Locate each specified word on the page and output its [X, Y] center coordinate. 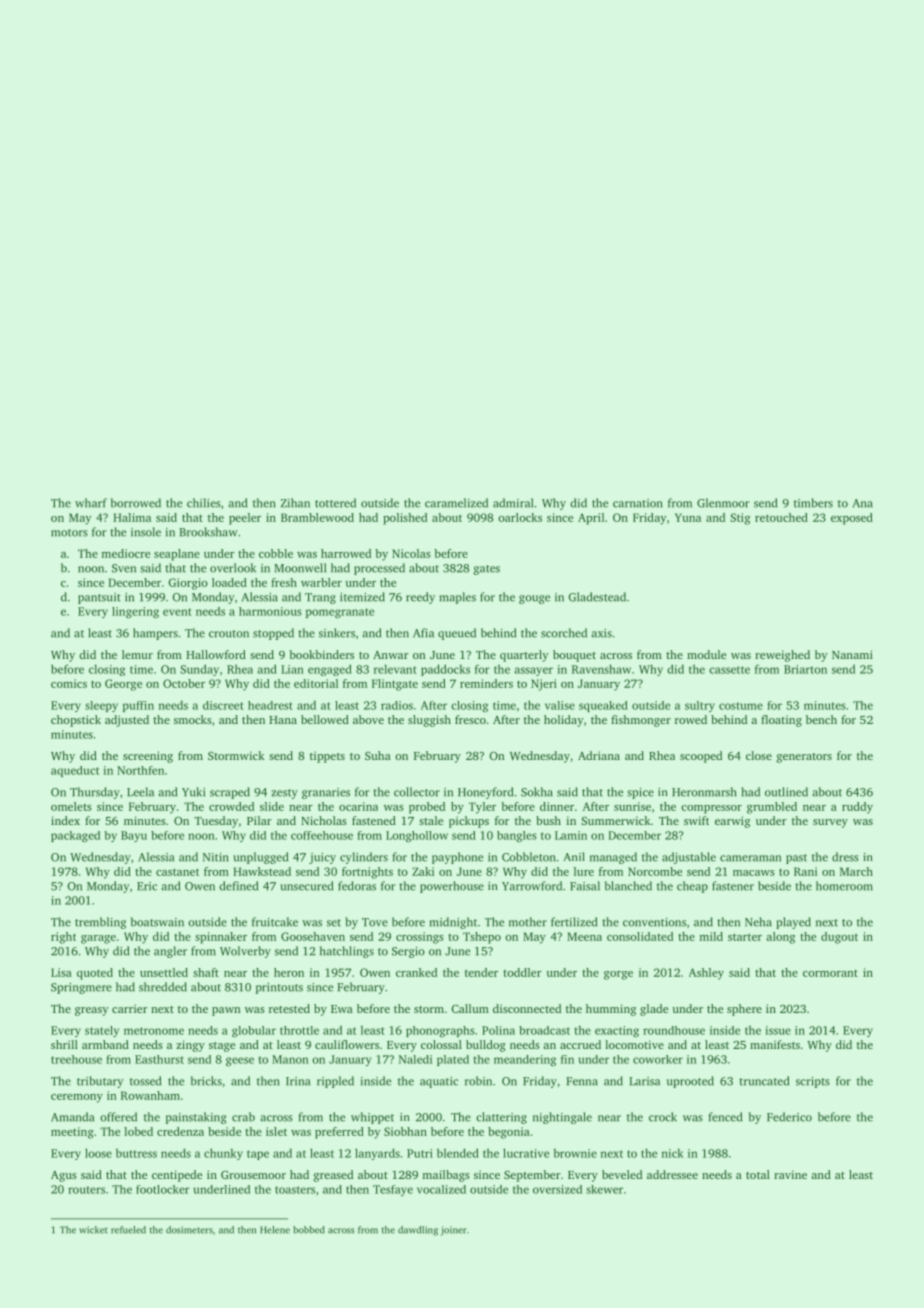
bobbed [309, 1230]
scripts [813, 1082]
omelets [71, 806]
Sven [124, 568]
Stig [740, 519]
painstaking [195, 1118]
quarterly [524, 656]
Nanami [852, 654]
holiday [564, 721]
